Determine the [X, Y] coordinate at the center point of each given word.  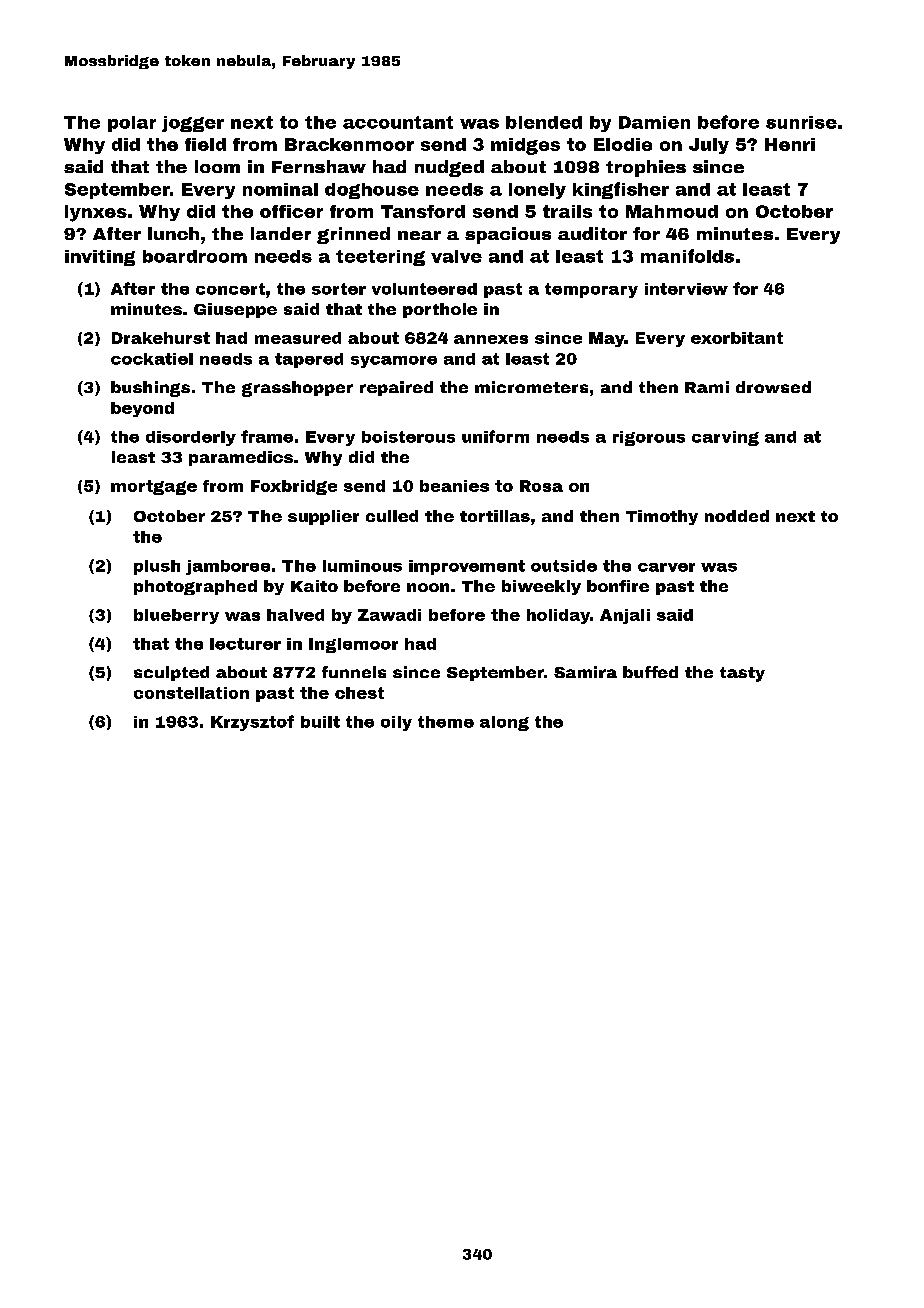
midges [525, 146]
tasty [742, 674]
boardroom [195, 256]
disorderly [191, 438]
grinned [353, 235]
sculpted [171, 673]
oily [396, 723]
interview [686, 289]
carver [666, 567]
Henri [790, 144]
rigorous [649, 438]
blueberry [176, 616]
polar [132, 124]
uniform [495, 436]
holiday [558, 616]
